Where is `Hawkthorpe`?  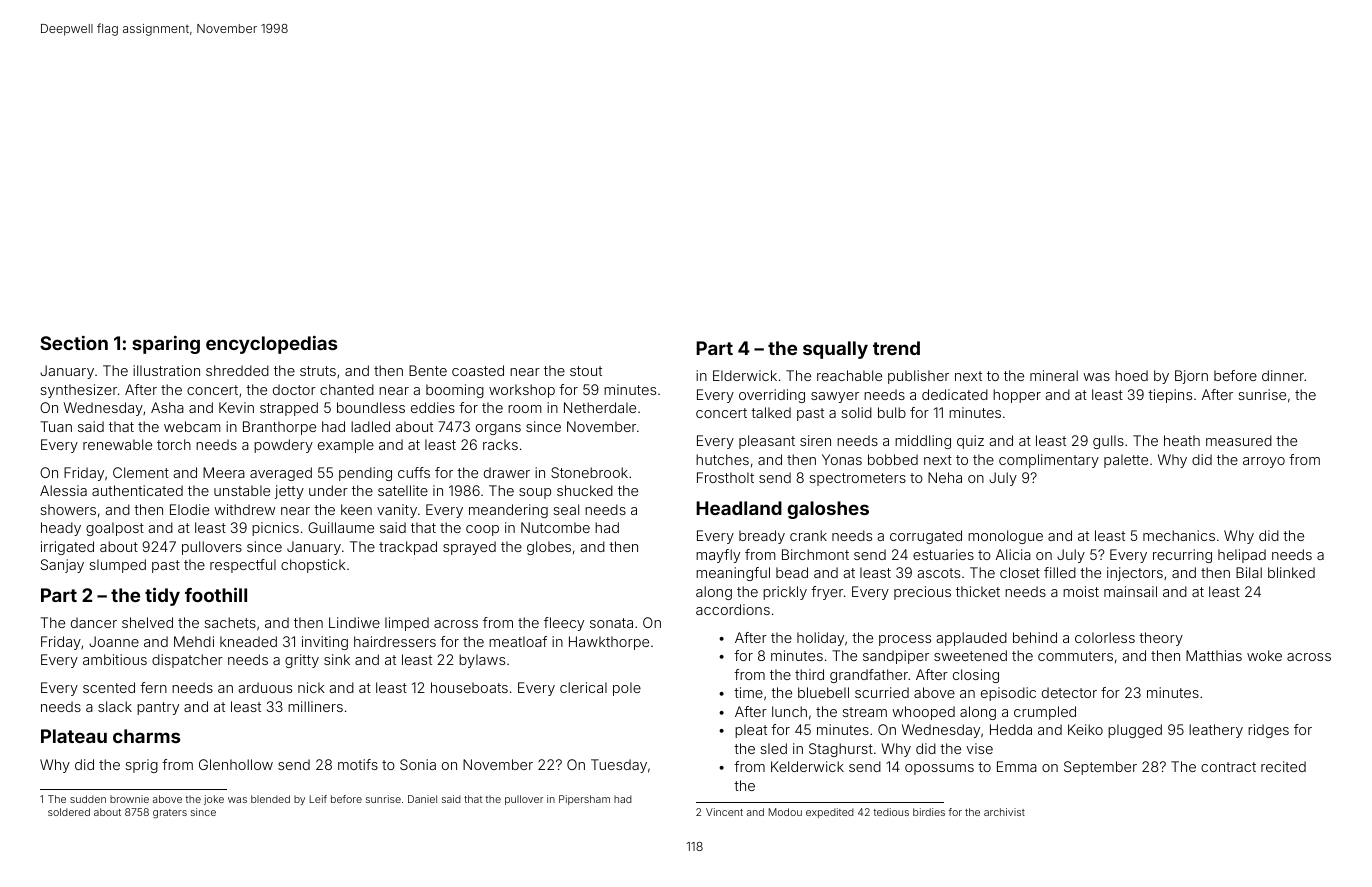
Hawkthorpe is located at coordinates (609, 643).
